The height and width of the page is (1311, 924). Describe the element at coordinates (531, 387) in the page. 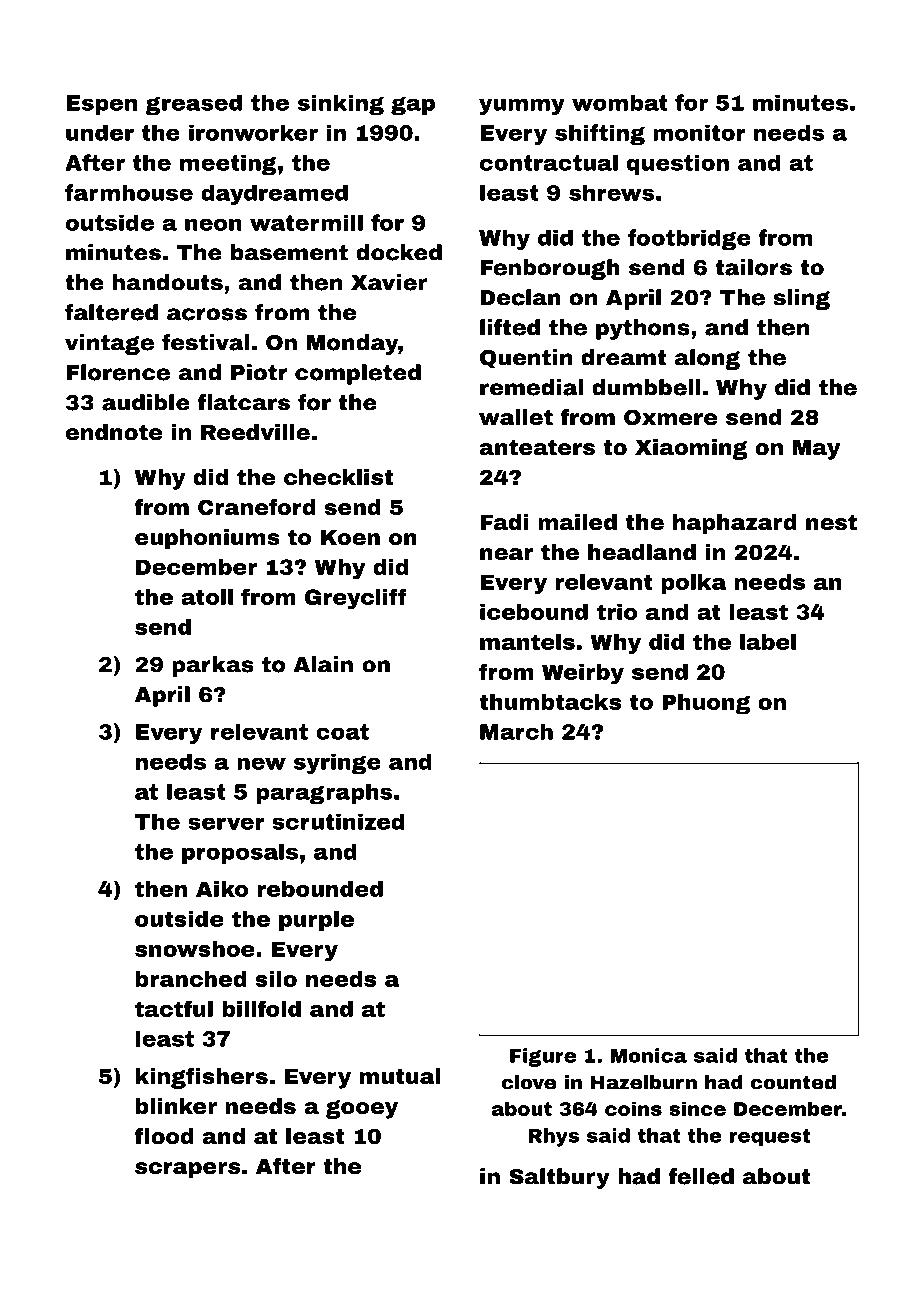

I see `remedial` at that location.
